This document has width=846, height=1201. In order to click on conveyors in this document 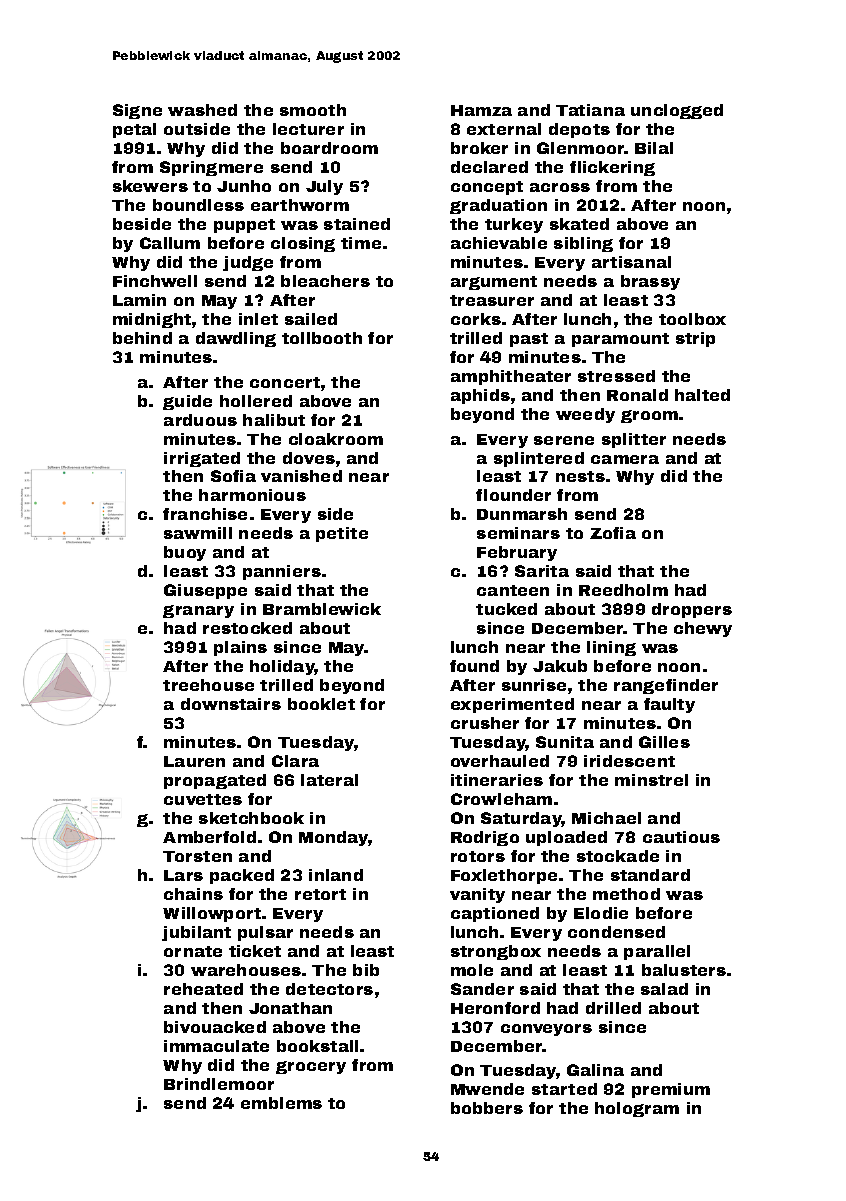, I will do `click(546, 1030)`.
